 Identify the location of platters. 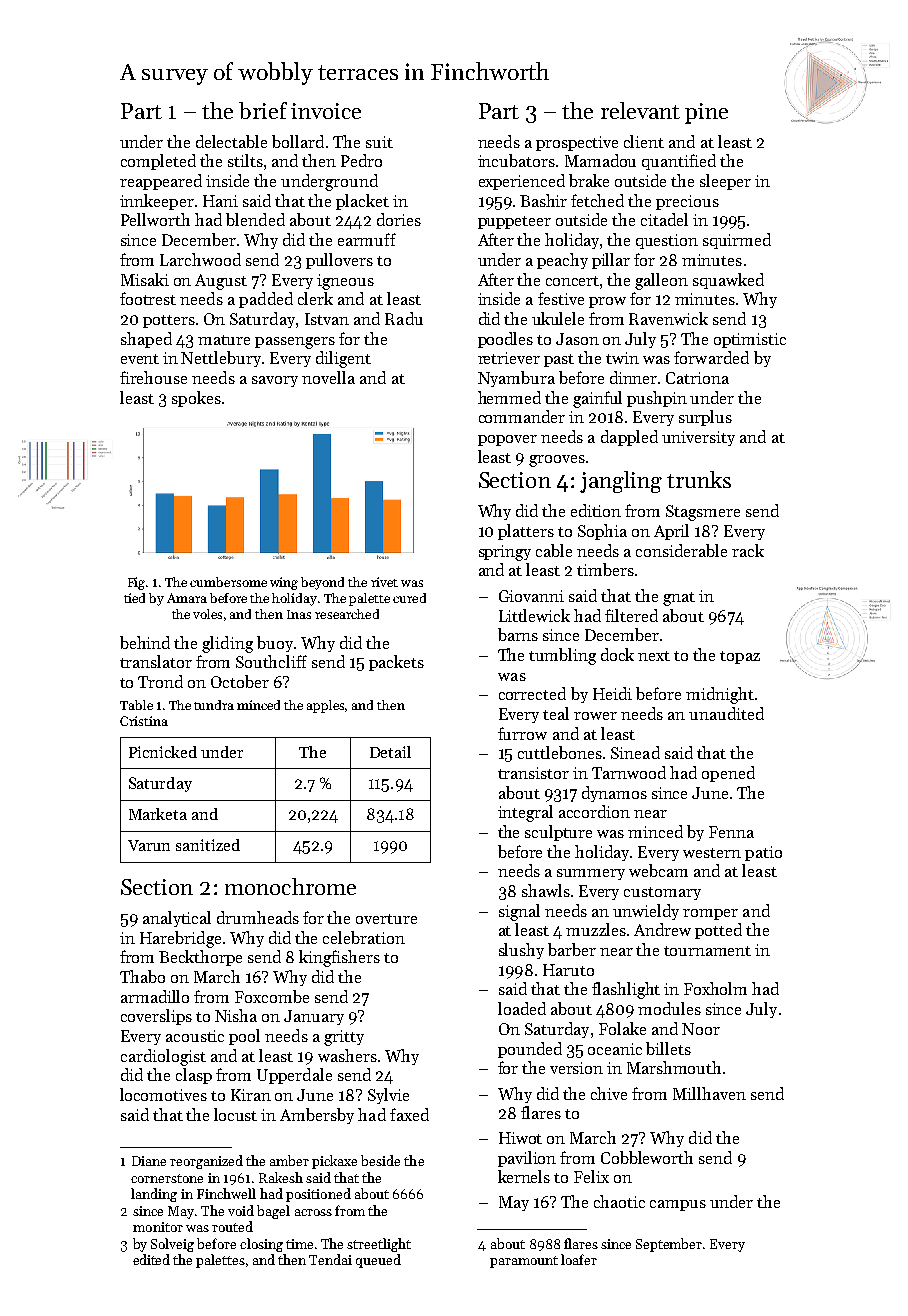
(526, 532).
